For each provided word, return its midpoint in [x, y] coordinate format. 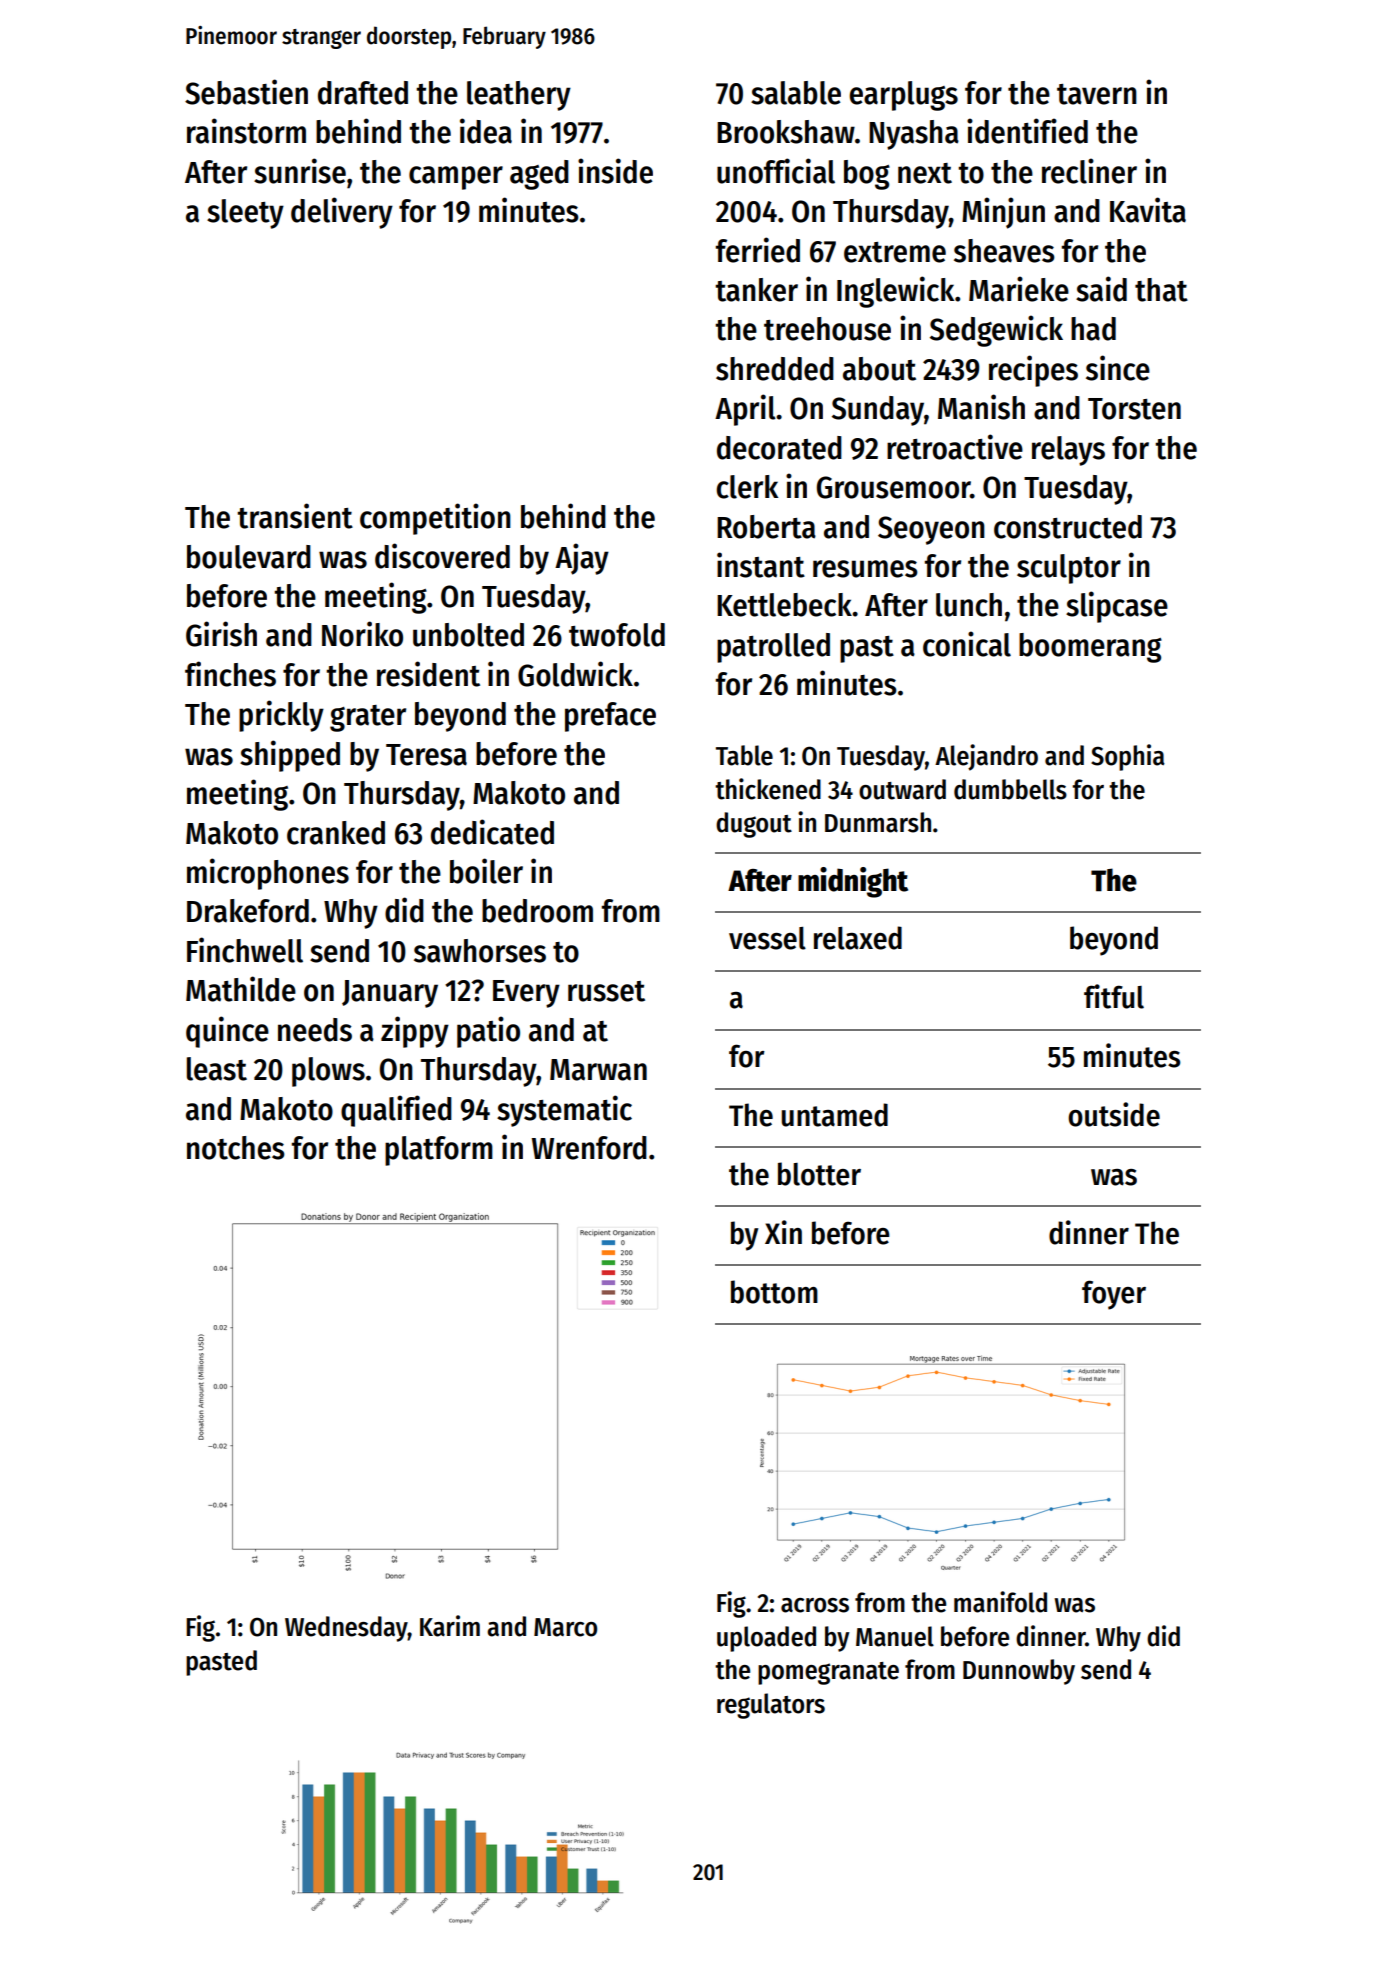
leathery [519, 96]
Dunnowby [1019, 1672]
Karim [450, 1626]
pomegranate [828, 1673]
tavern [1097, 94]
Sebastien [246, 92]
